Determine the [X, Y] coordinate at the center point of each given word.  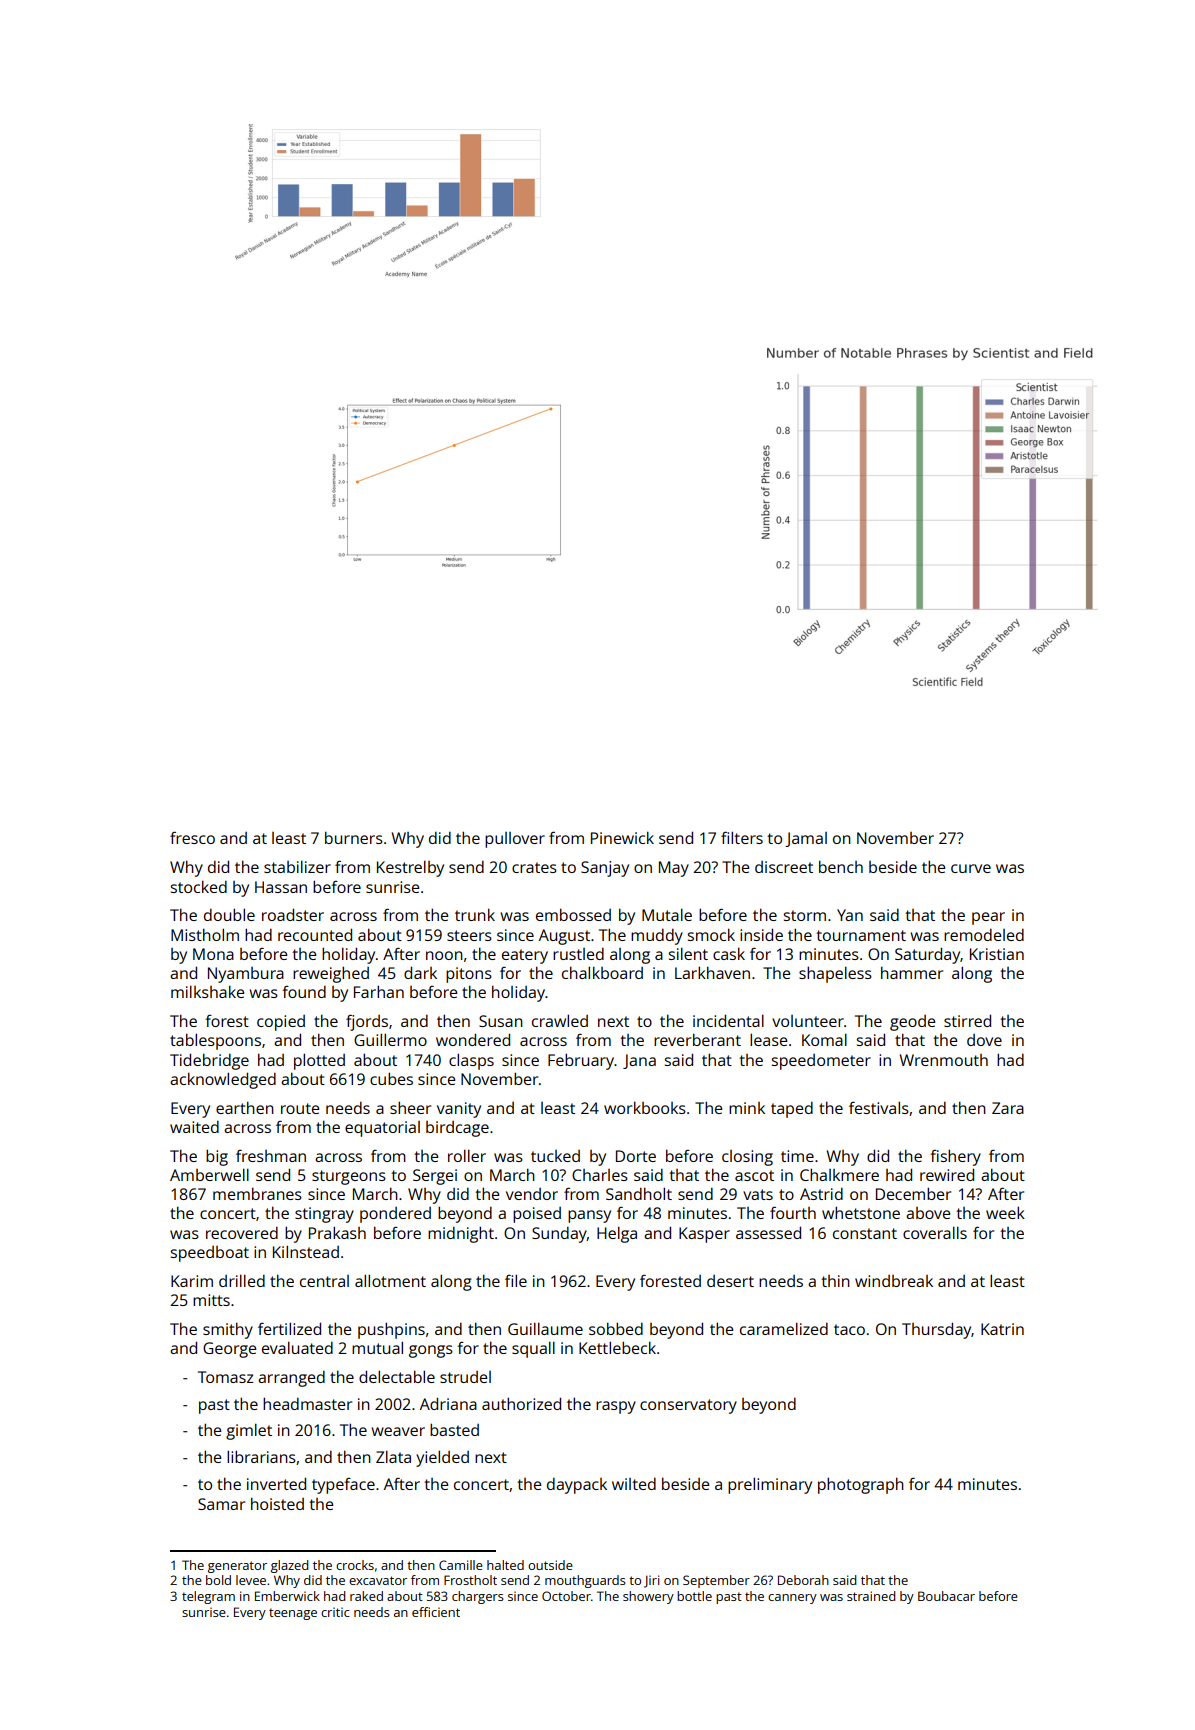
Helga [617, 1234]
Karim [192, 1281]
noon [444, 955]
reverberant [697, 1039]
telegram [208, 1597]
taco [849, 1329]
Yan [850, 915]
